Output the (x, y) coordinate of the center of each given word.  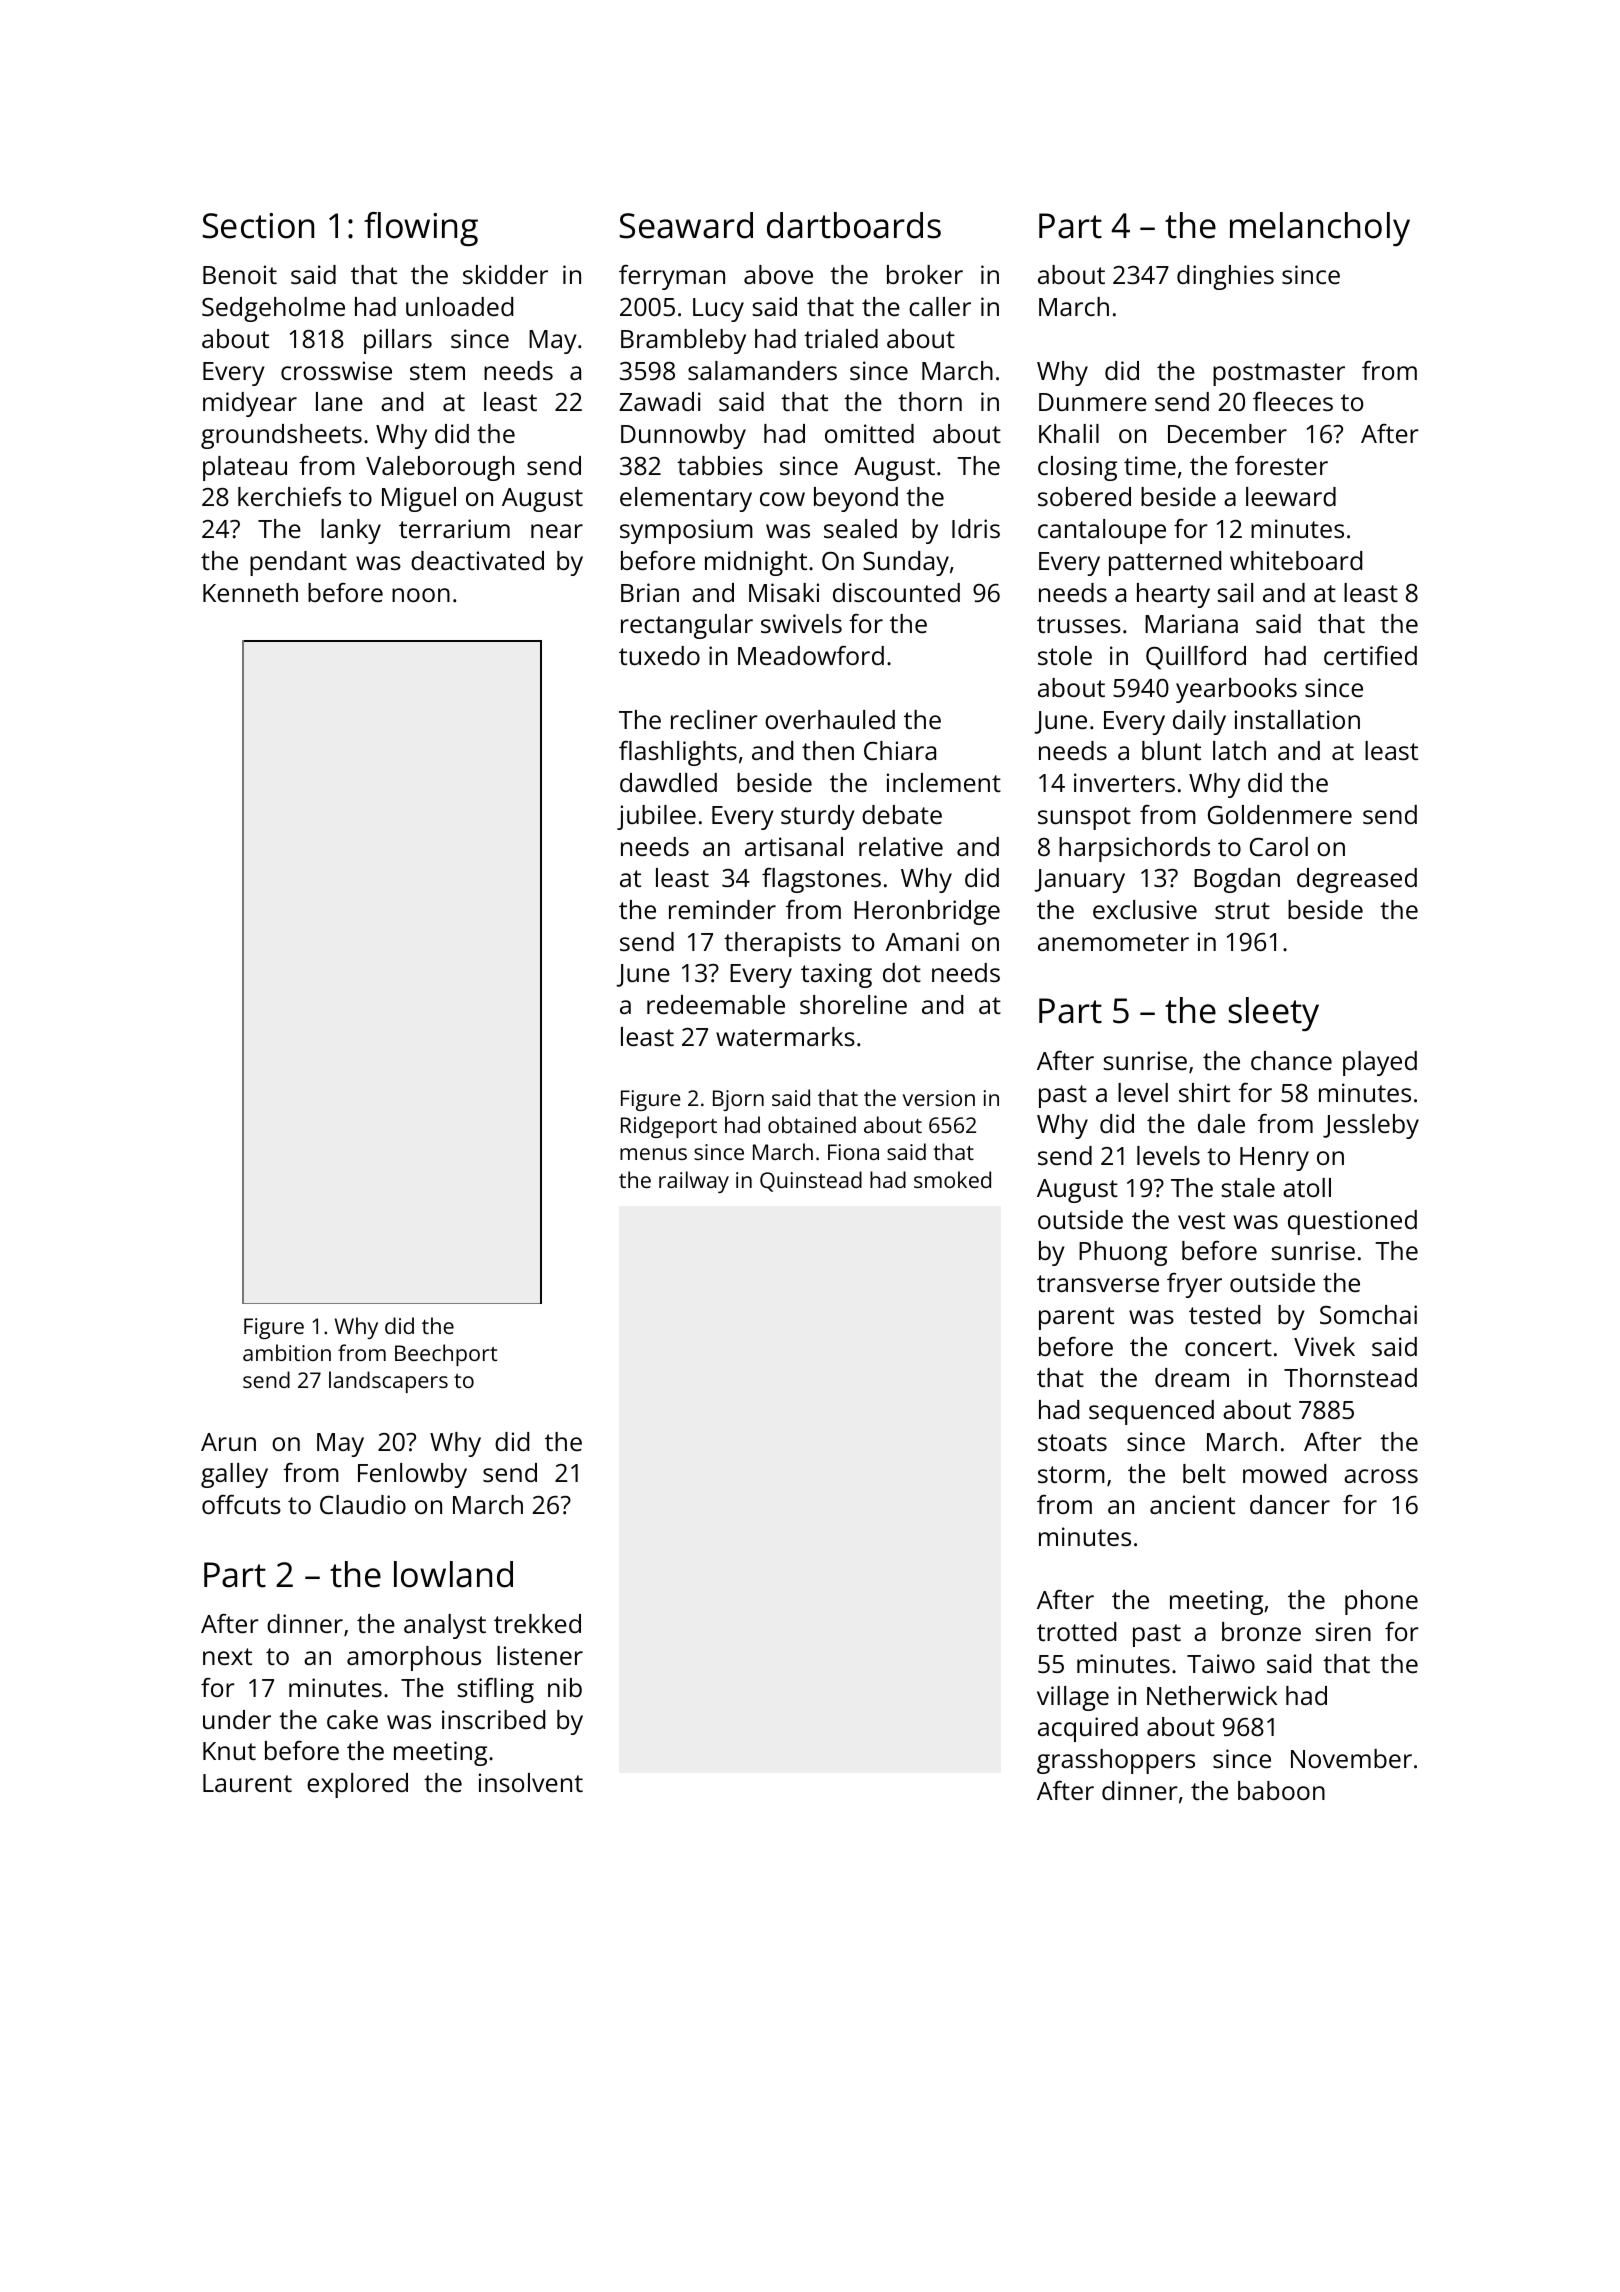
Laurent (247, 1783)
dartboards (854, 225)
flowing (421, 229)
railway (694, 1182)
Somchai (1368, 1314)
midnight (756, 563)
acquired (1088, 1729)
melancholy (1320, 229)
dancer (1290, 1504)
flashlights (678, 753)
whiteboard (1296, 560)
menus (653, 1154)
